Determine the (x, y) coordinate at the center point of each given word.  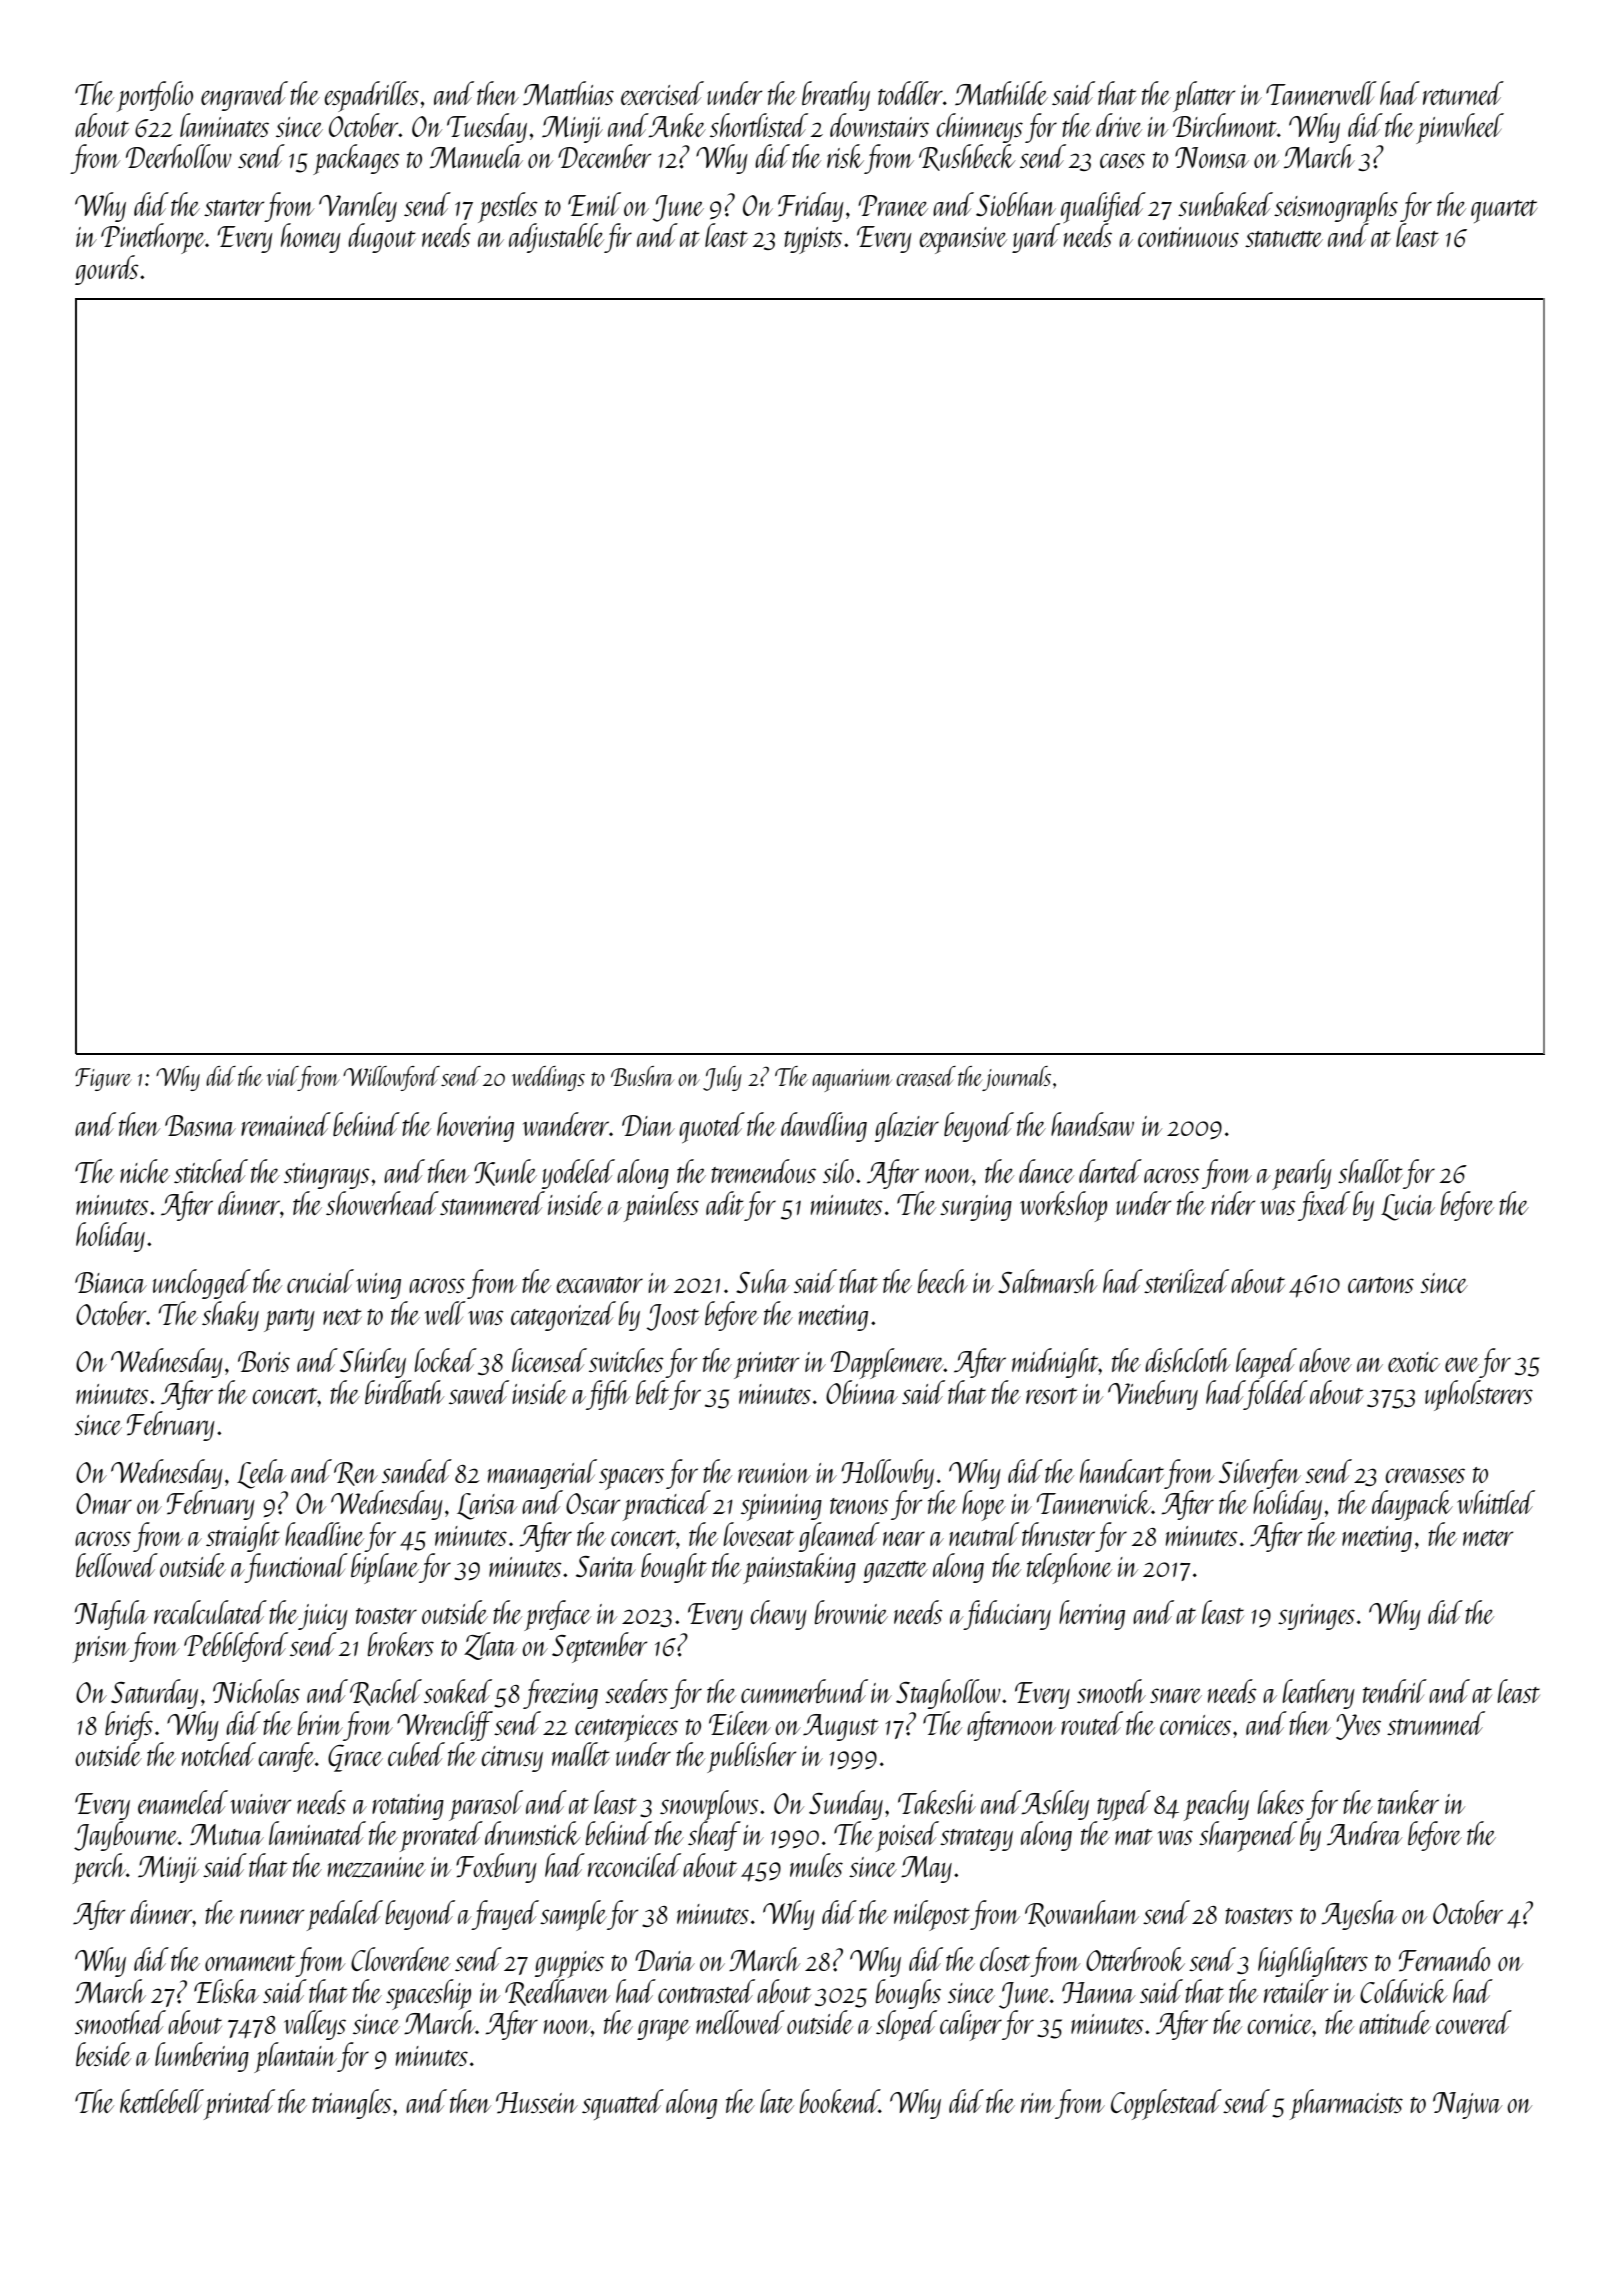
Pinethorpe (153, 238)
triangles (352, 2104)
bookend (839, 2101)
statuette (1284, 239)
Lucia (1408, 1207)
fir (618, 238)
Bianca (111, 1282)
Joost (672, 1317)
